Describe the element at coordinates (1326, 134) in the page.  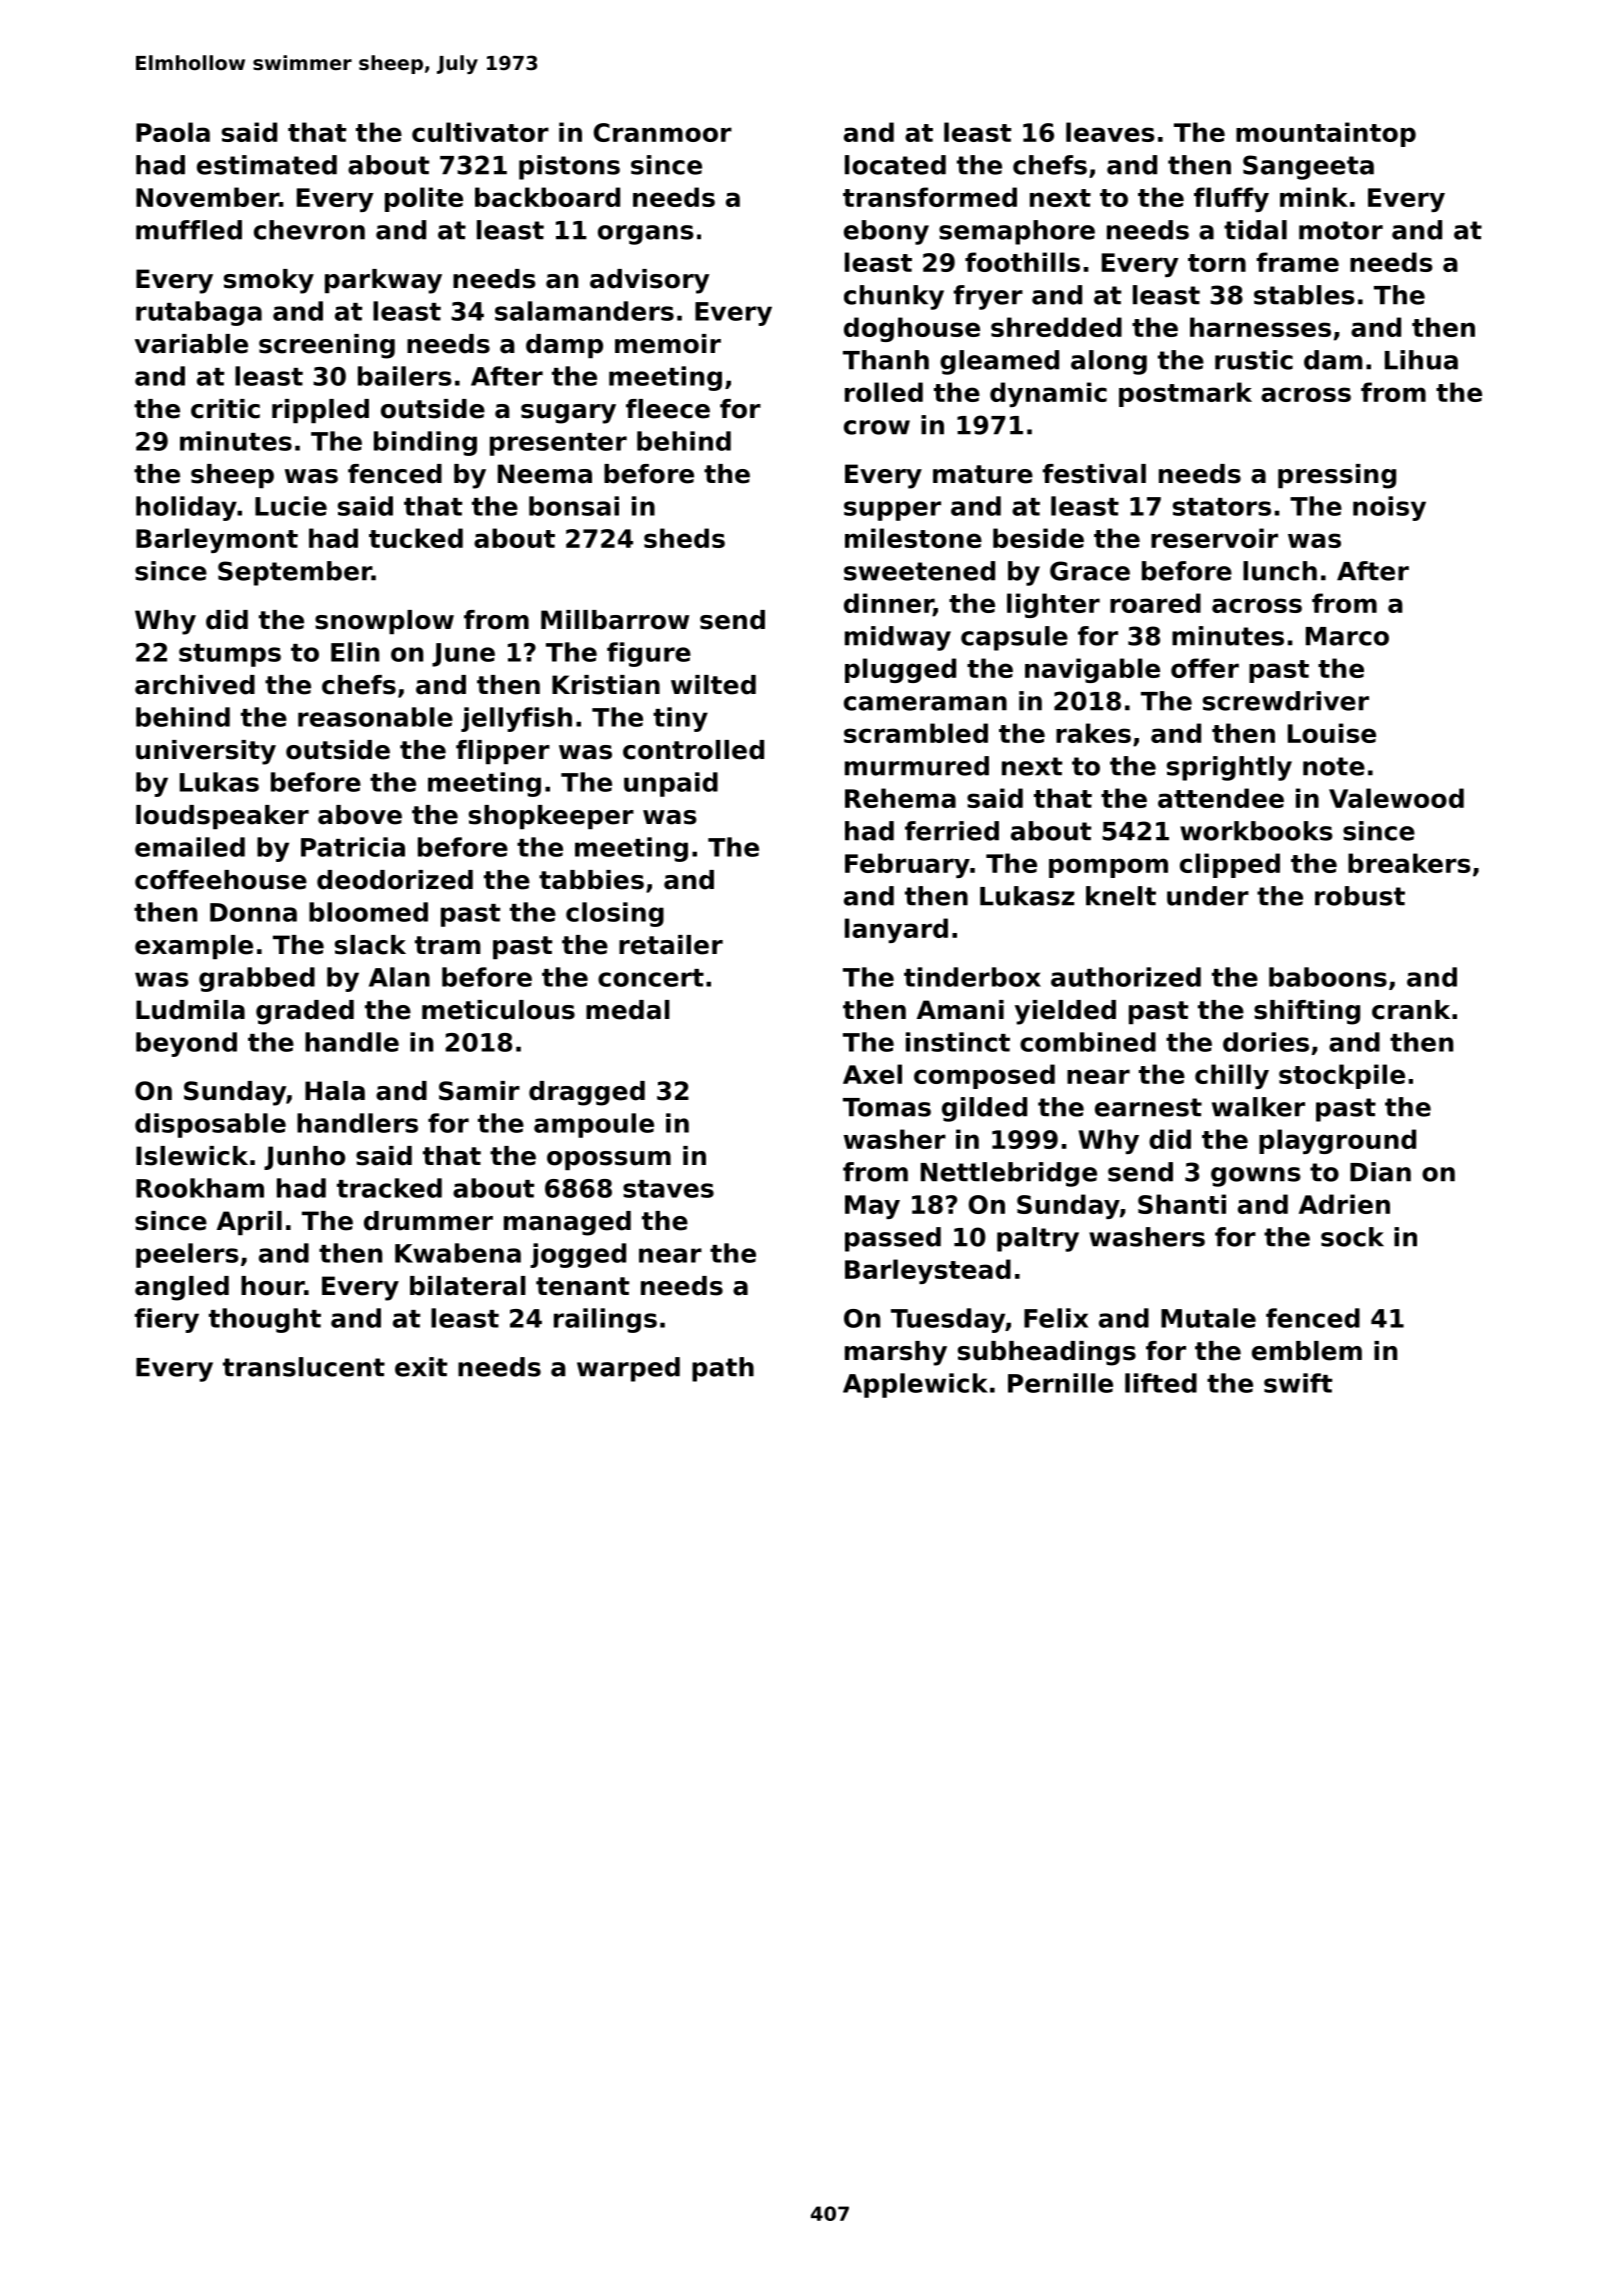
I see `mountaintop` at that location.
